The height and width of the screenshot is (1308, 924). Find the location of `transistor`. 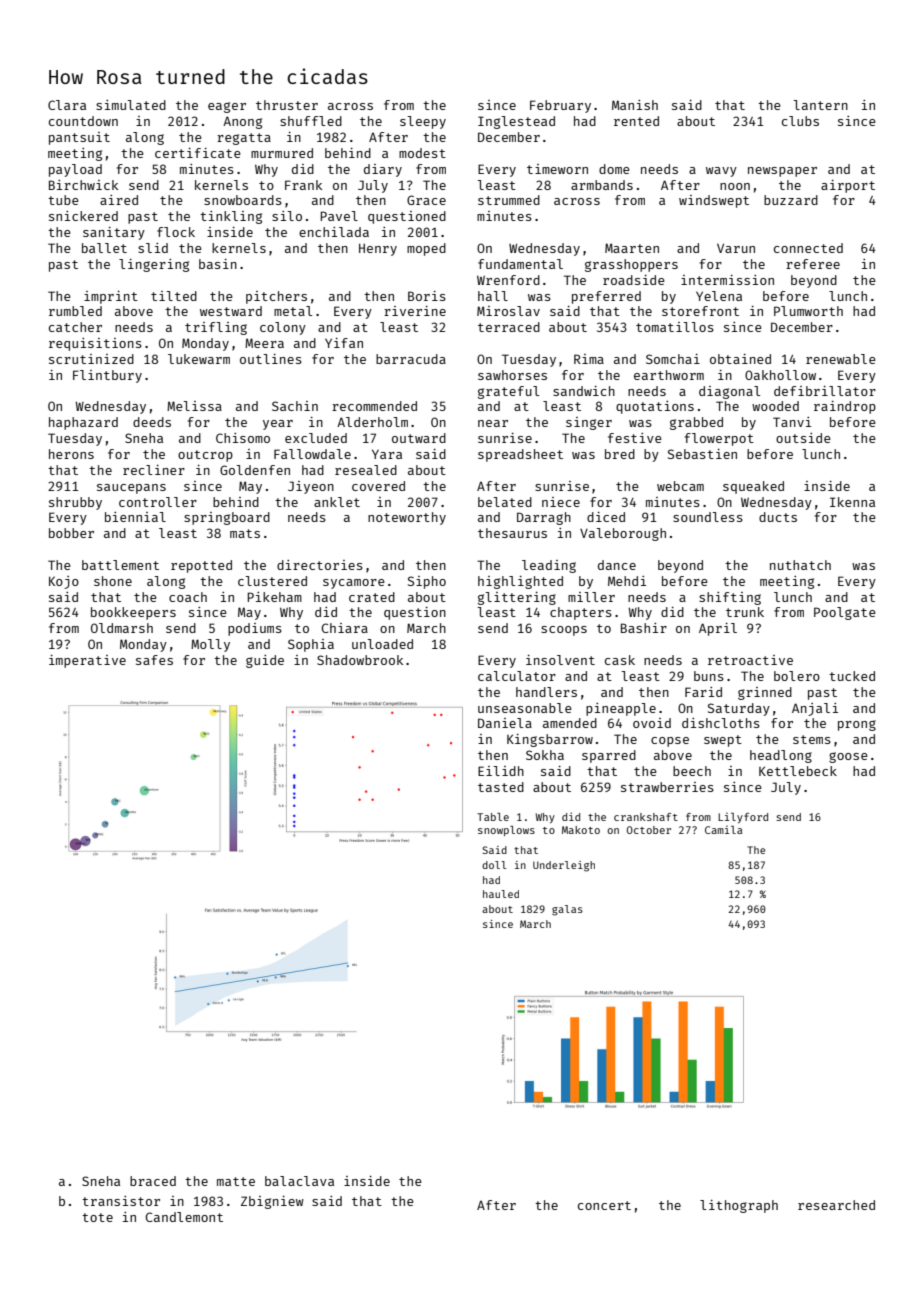

transistor is located at coordinates (121, 1201).
